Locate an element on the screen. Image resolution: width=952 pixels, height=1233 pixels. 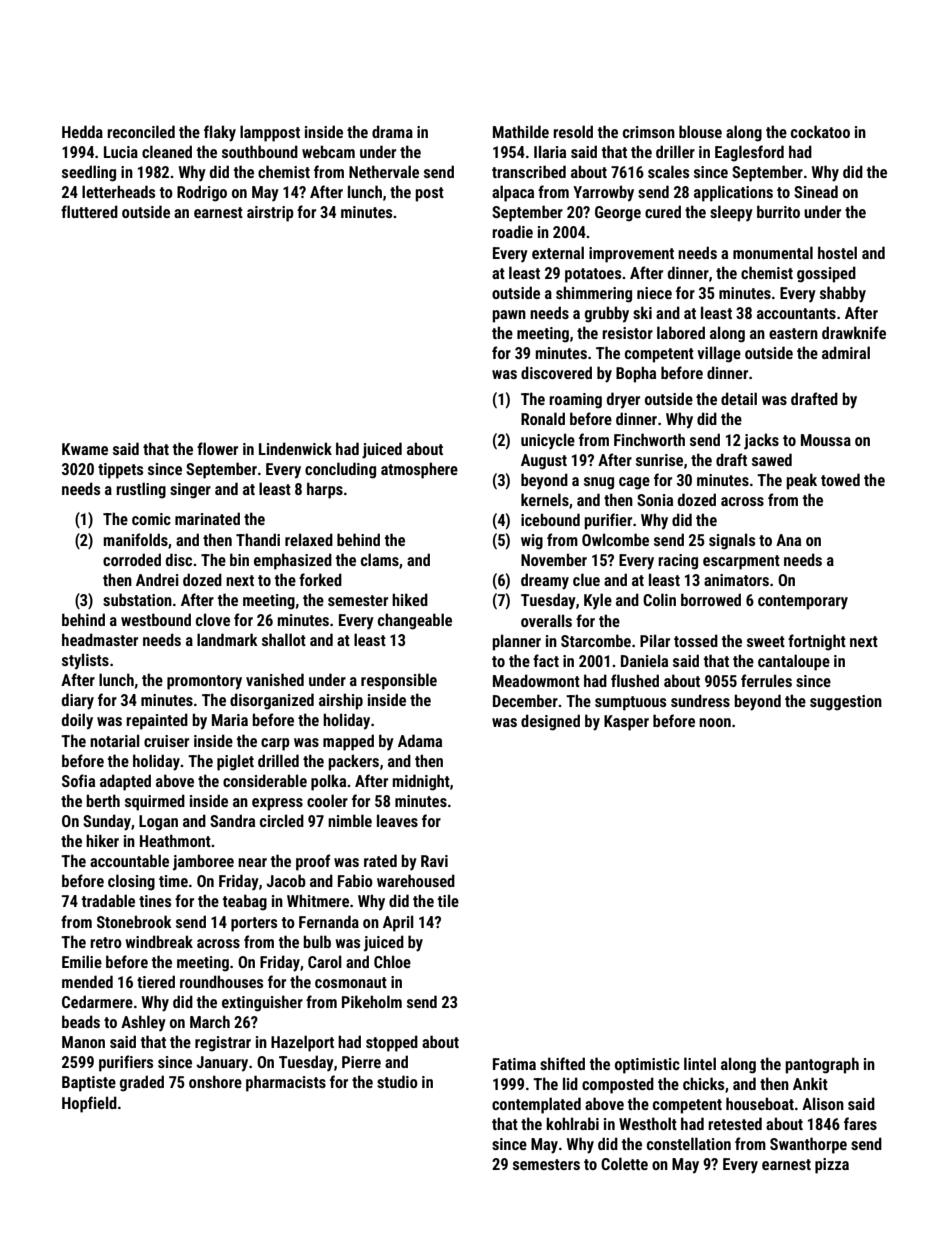
monumental is located at coordinates (773, 252).
